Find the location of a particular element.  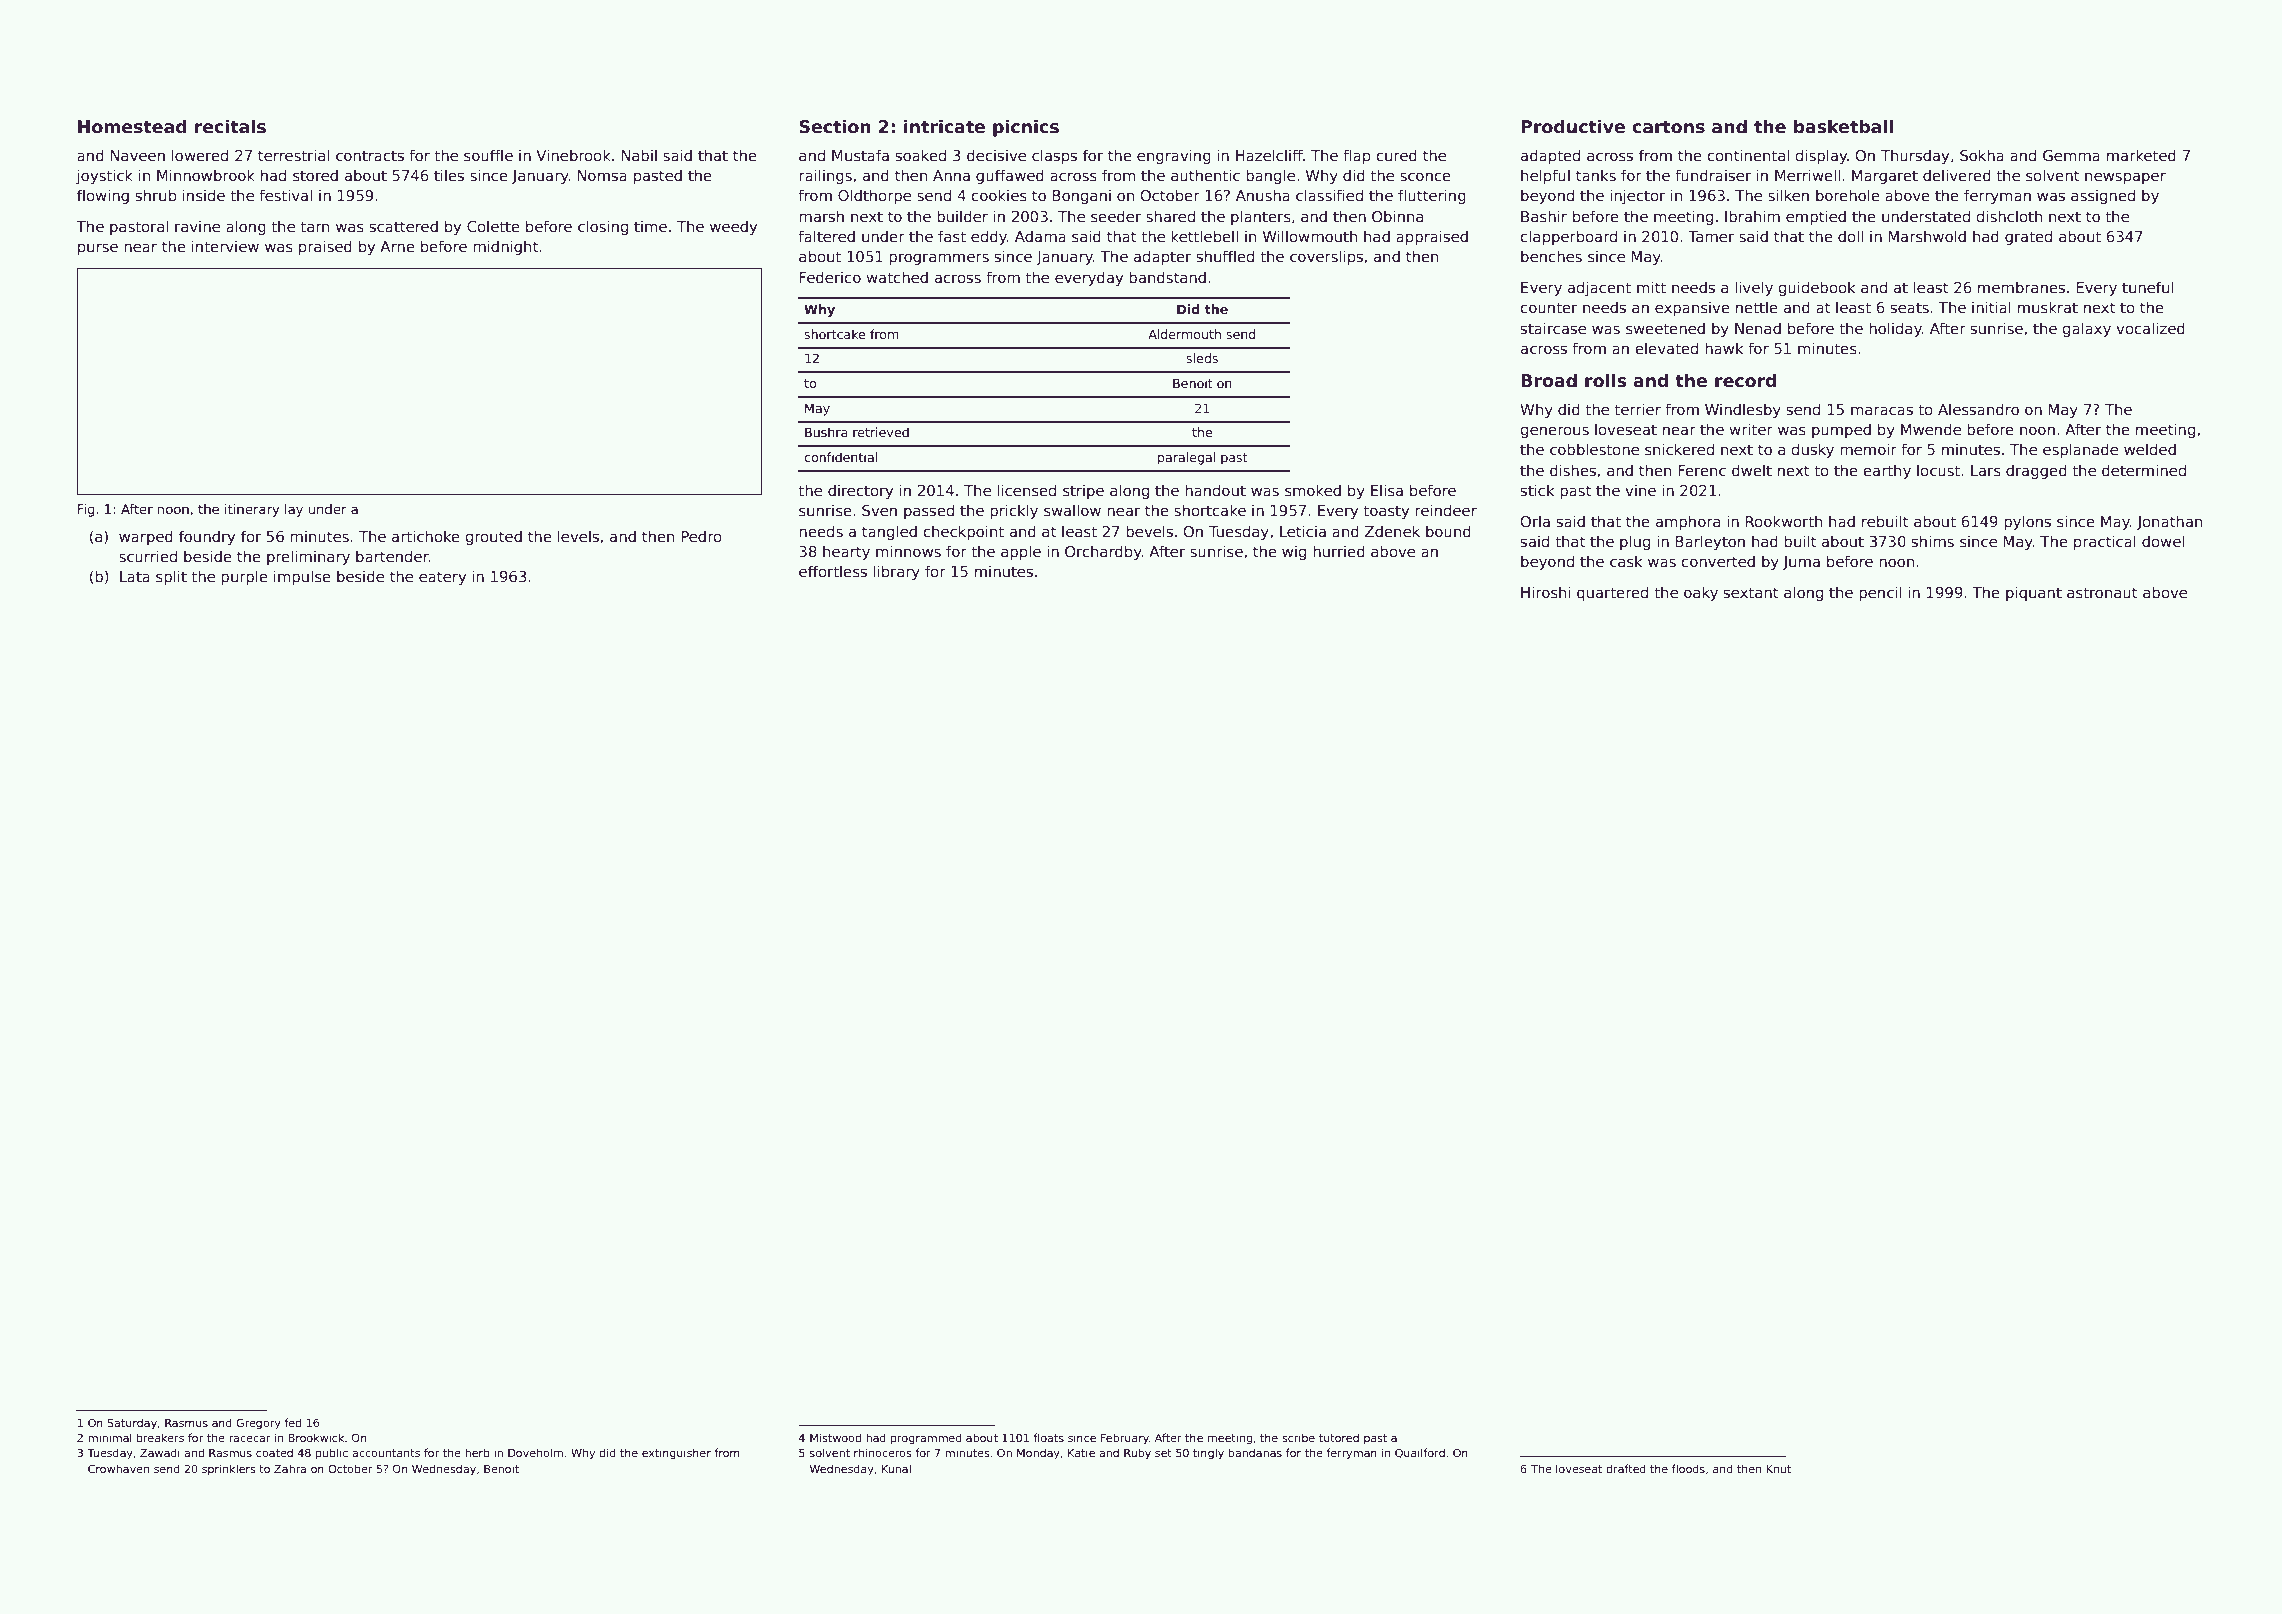

eatery is located at coordinates (442, 578).
